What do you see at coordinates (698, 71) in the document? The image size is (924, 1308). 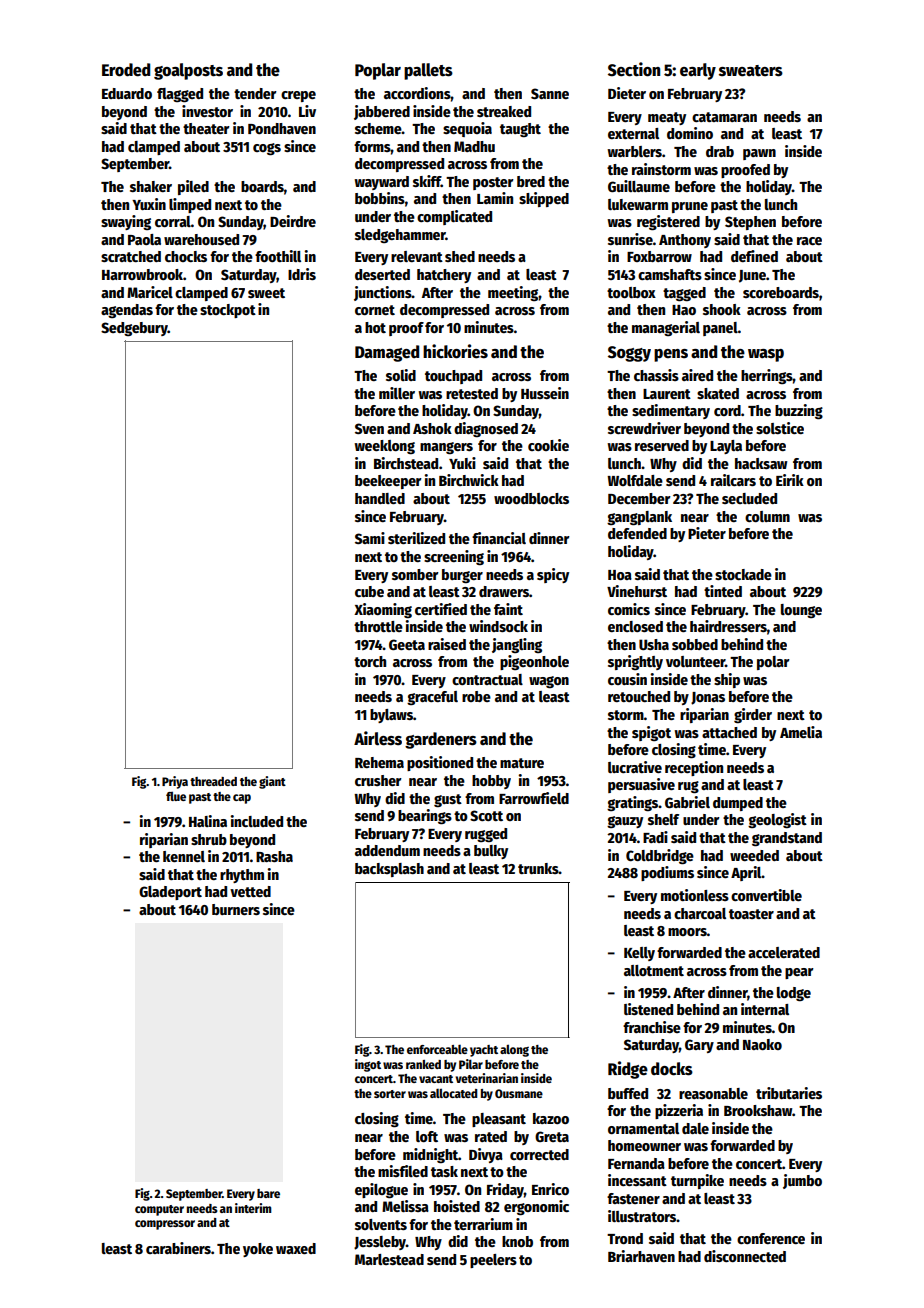 I see `early` at bounding box center [698, 71].
